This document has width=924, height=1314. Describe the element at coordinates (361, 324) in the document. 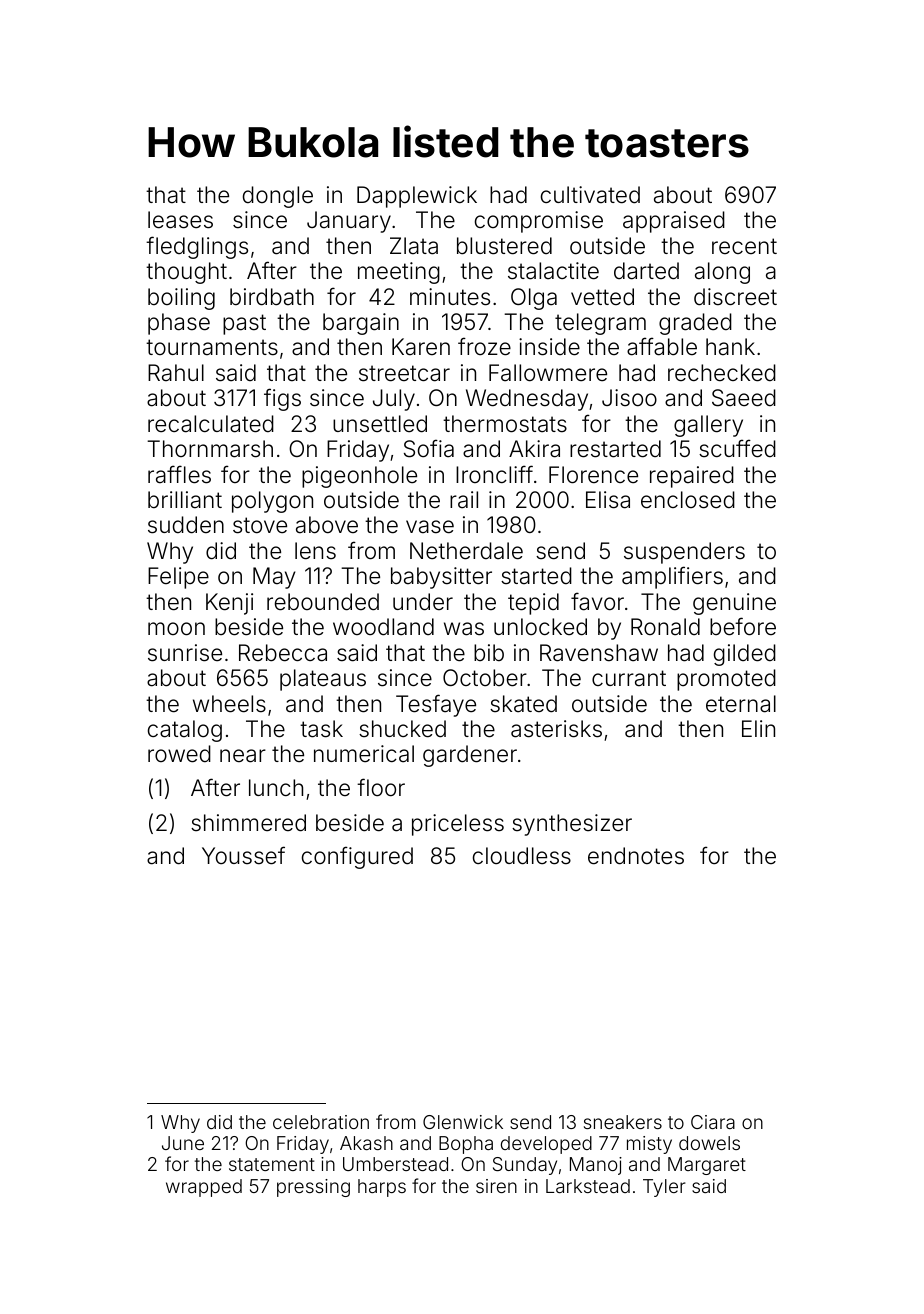

I see `bargain` at that location.
